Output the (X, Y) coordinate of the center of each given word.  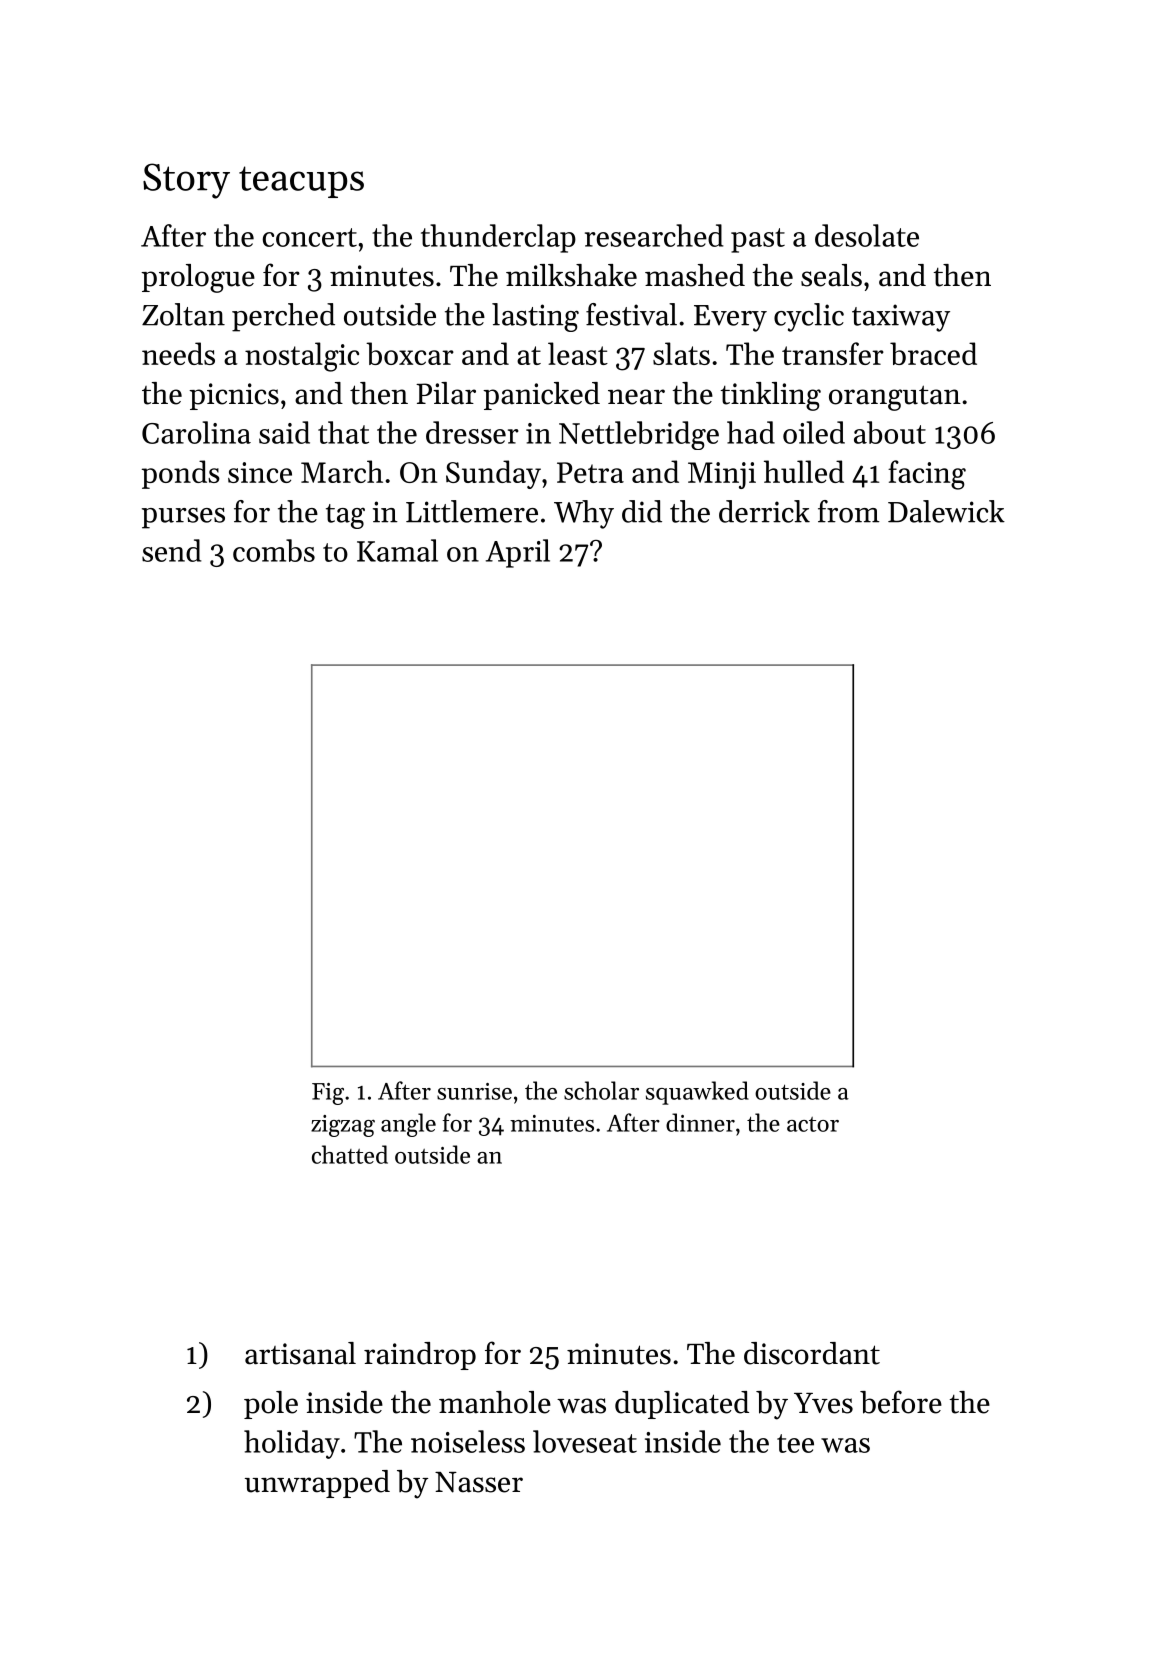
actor (813, 1124)
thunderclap (498, 238)
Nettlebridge (639, 435)
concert (310, 237)
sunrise (474, 1091)
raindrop (420, 1356)
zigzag (343, 1126)
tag (345, 516)
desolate (867, 235)
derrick (764, 511)
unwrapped (317, 1484)
